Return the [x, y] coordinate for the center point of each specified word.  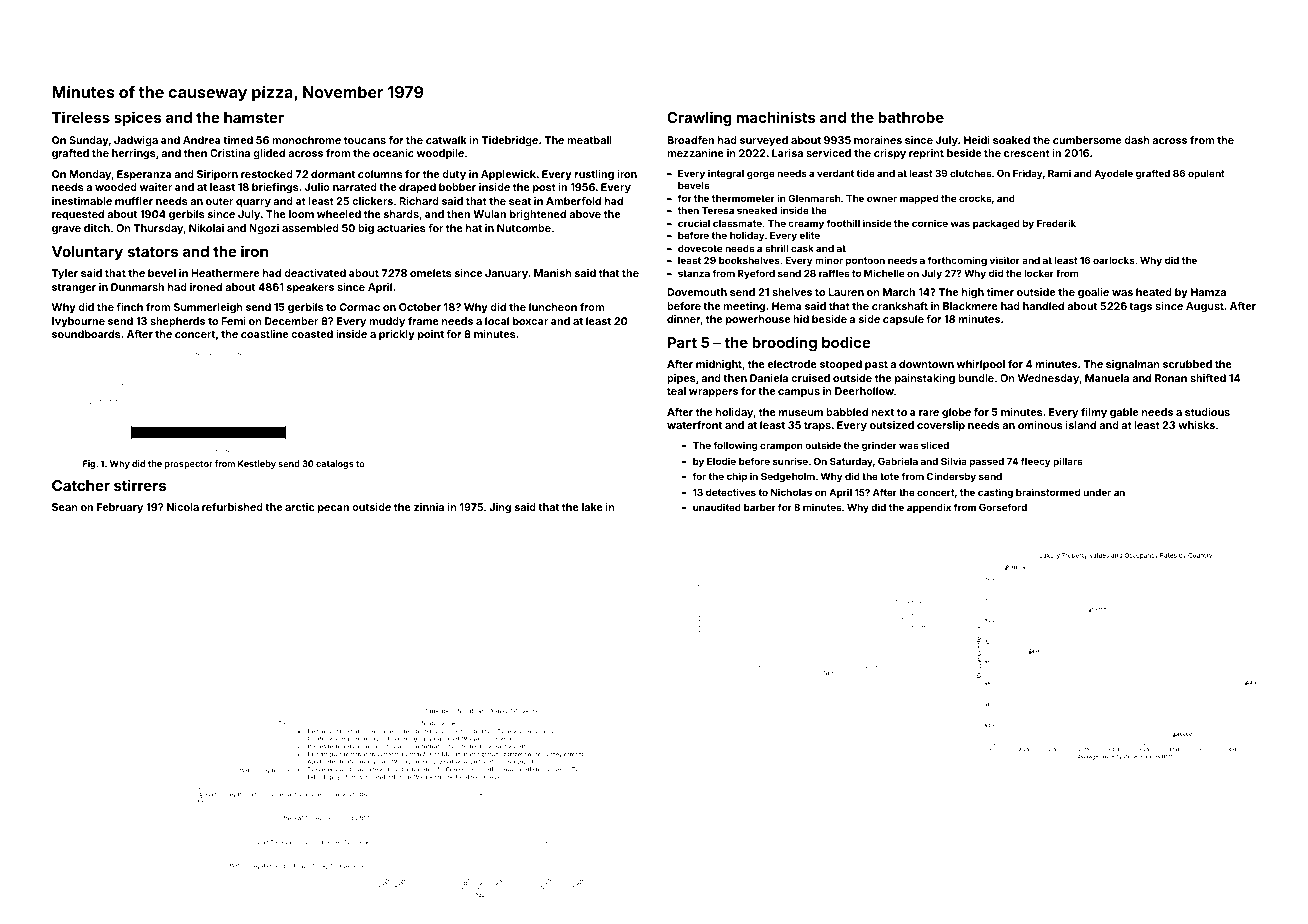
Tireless [81, 117]
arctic [299, 507]
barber [760, 507]
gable [1124, 413]
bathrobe [911, 117]
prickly [397, 335]
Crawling [699, 118]
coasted [312, 334]
